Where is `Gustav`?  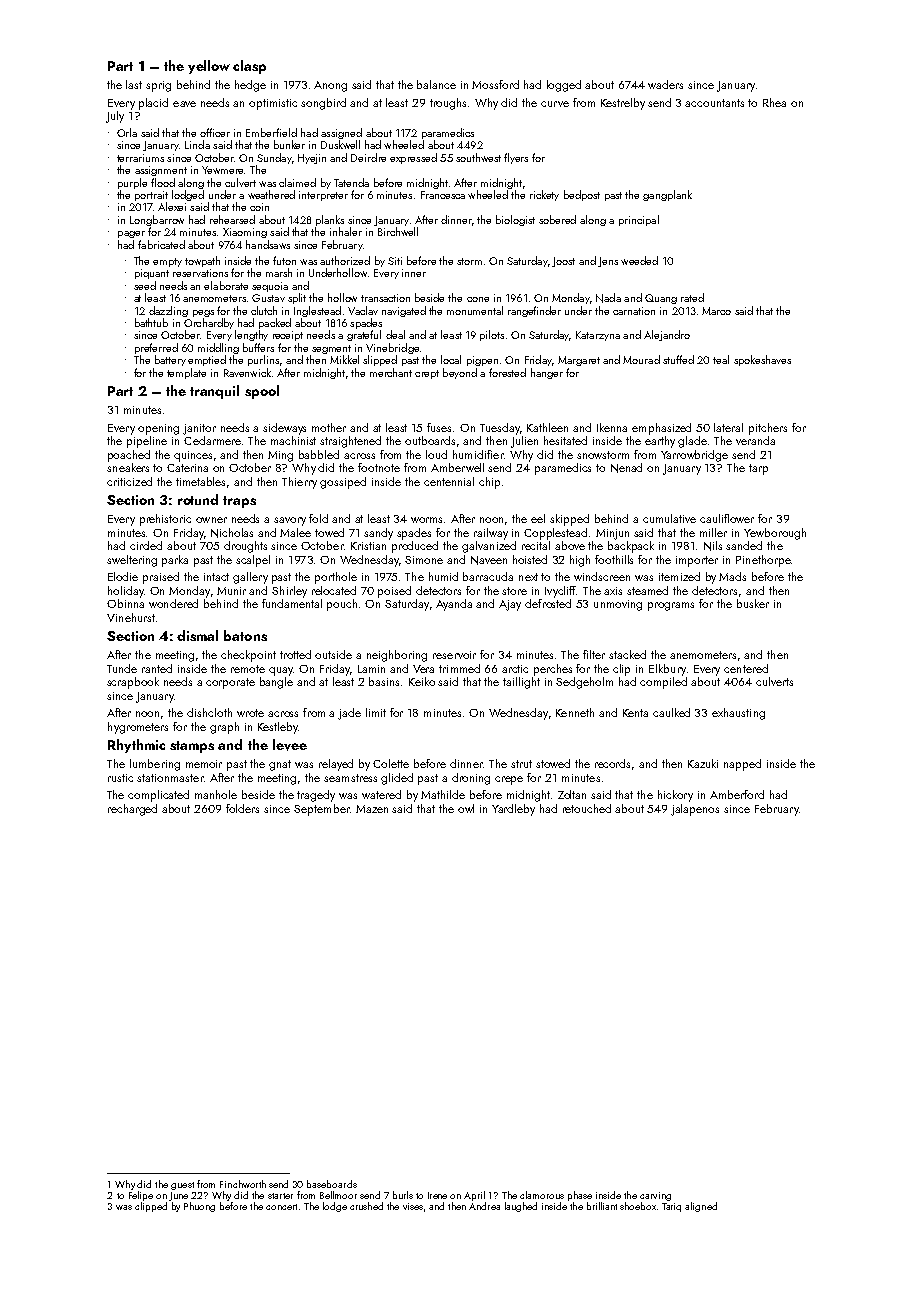 Gustav is located at coordinates (268, 298).
